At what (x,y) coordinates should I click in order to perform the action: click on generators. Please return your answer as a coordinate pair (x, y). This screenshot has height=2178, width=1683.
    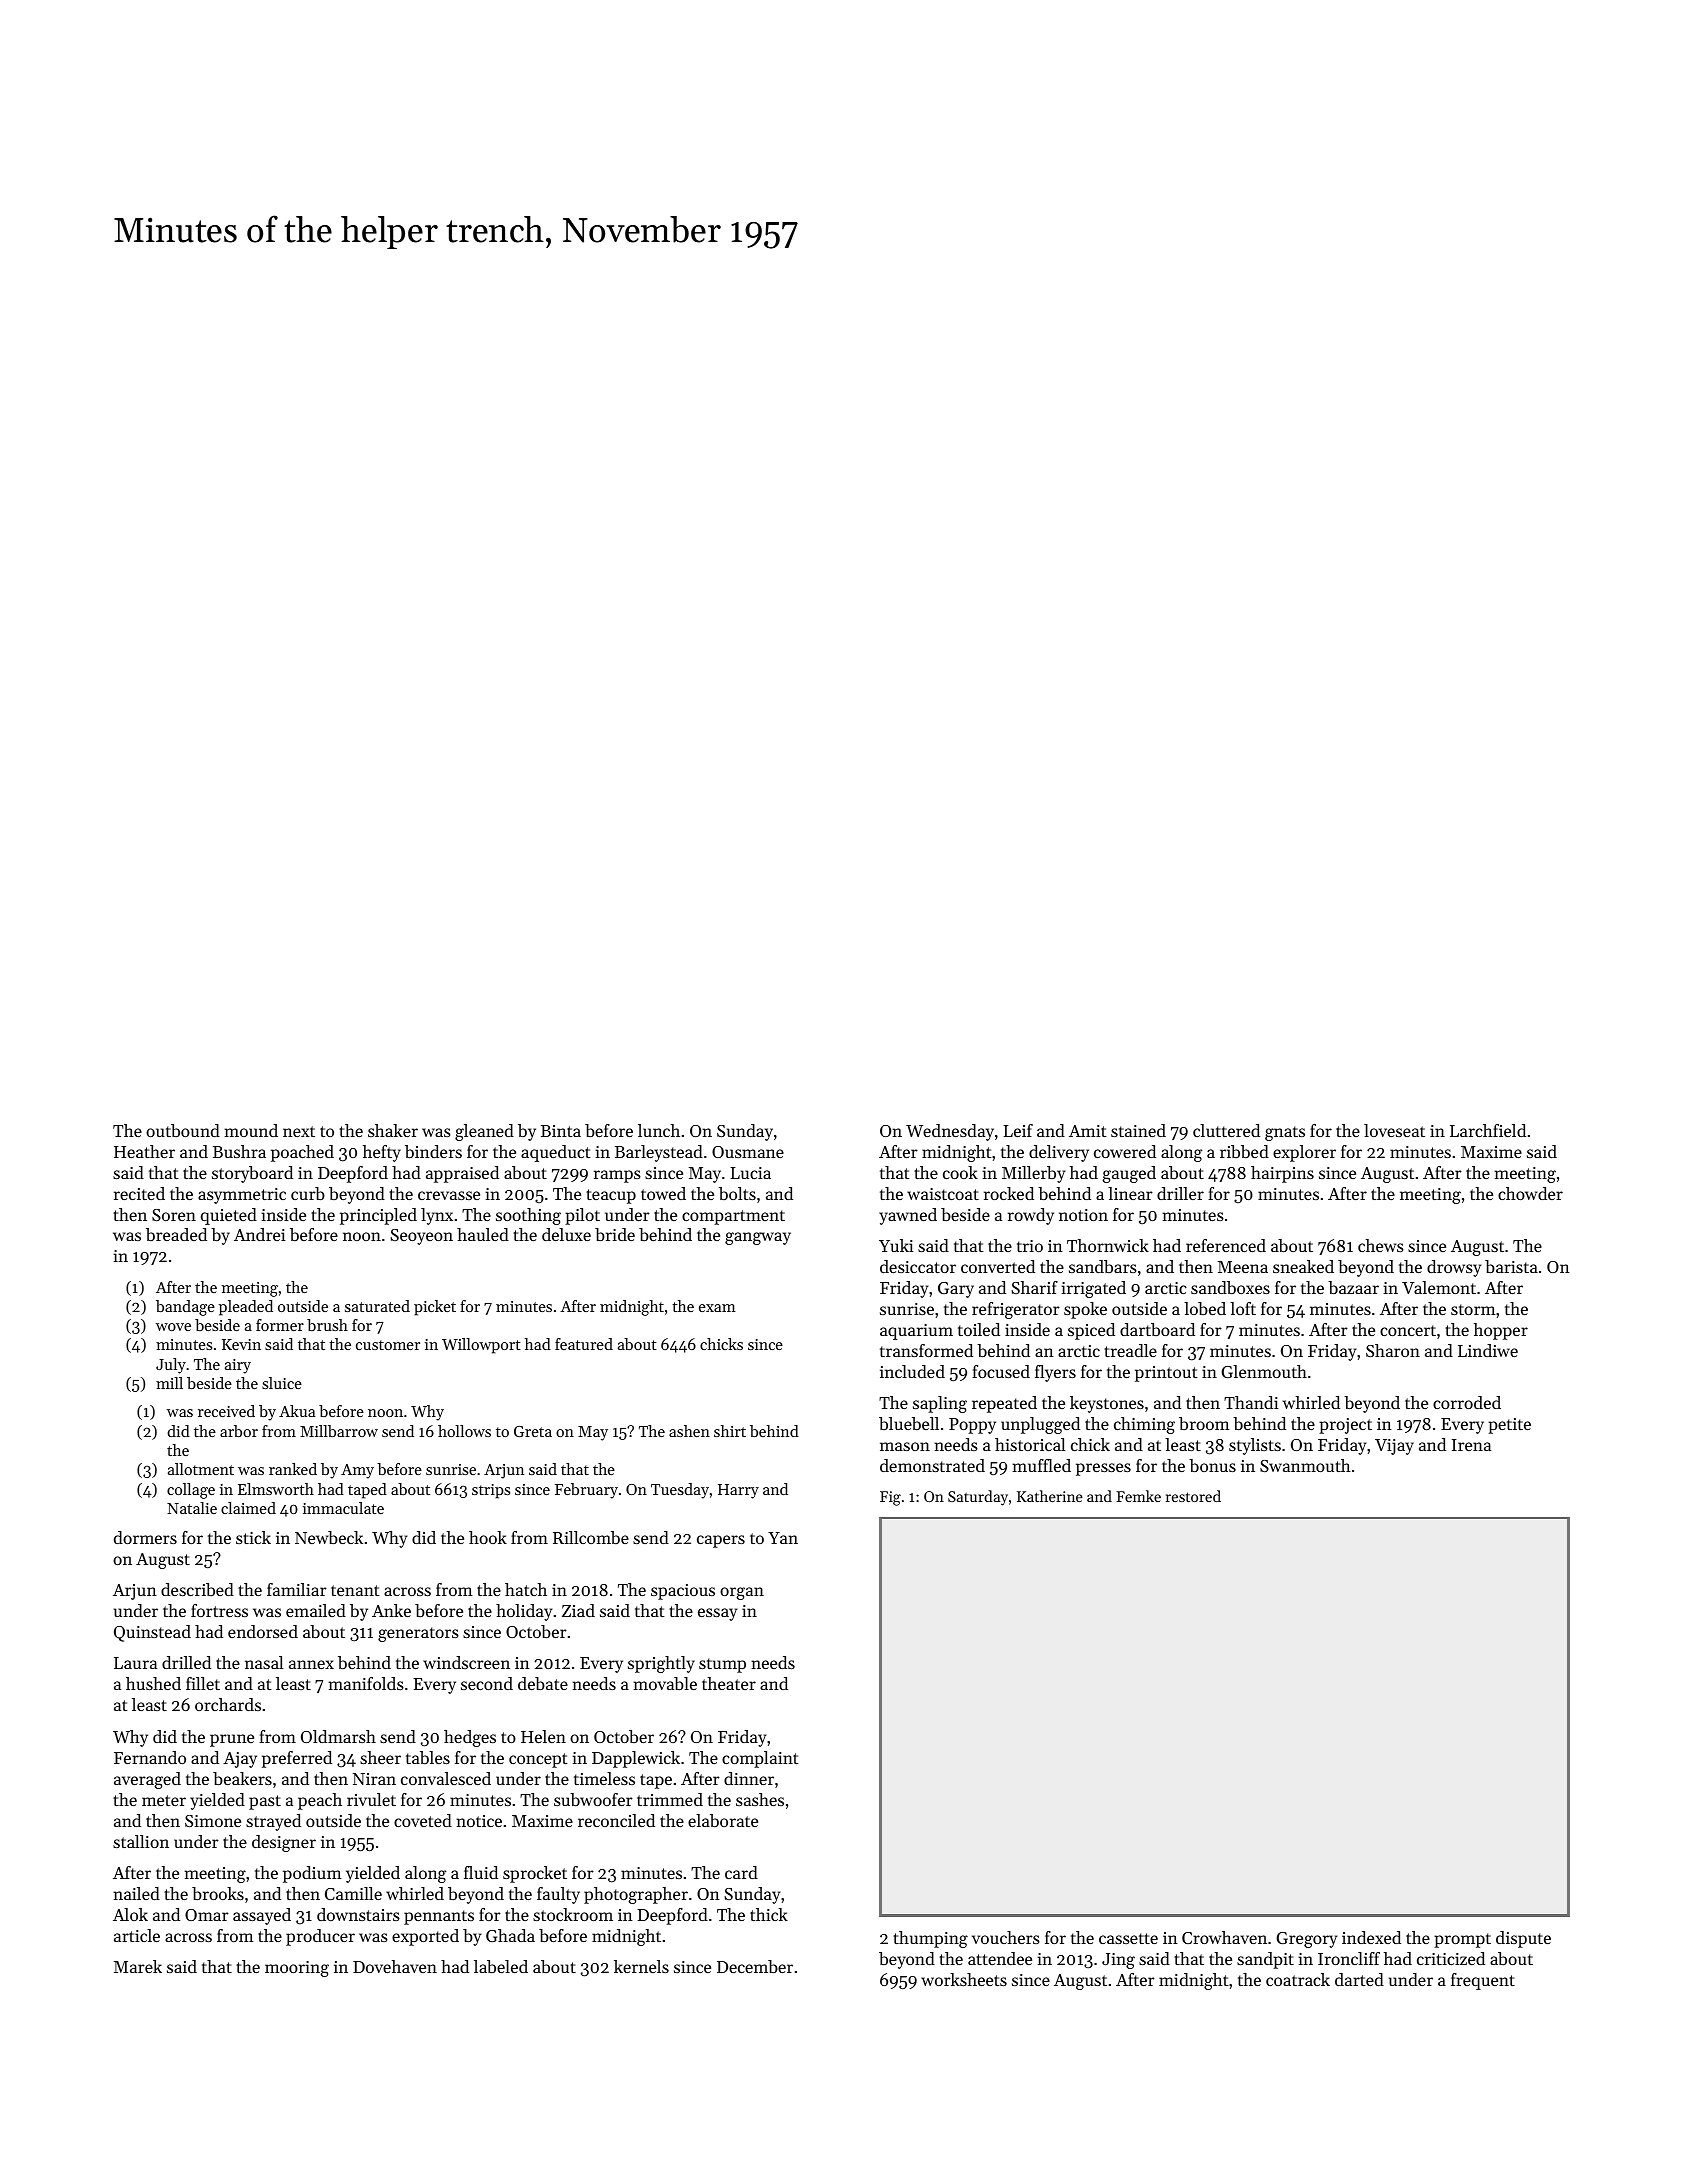
    Looking at the image, I should click on (418, 1634).
